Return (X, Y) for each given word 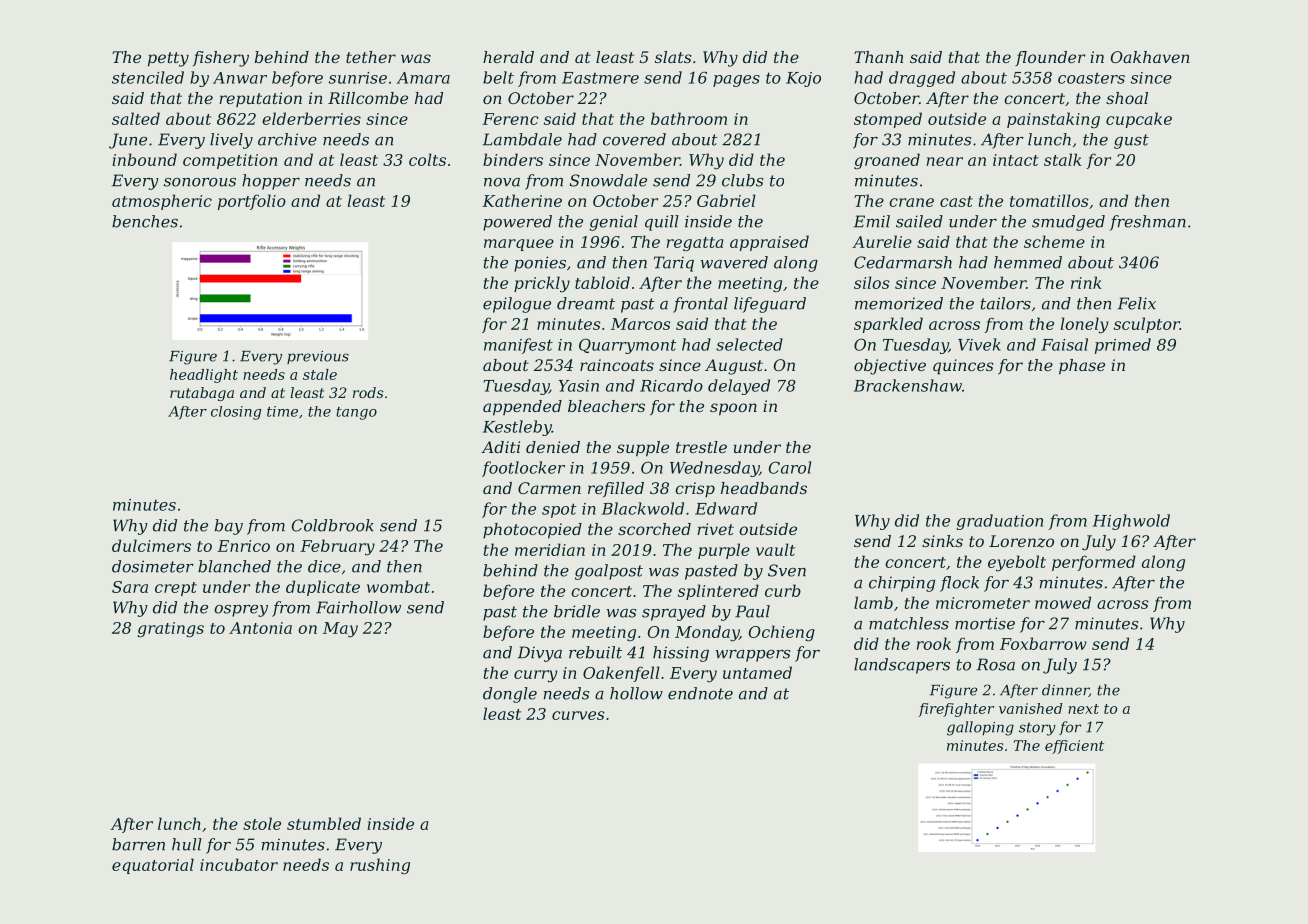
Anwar (240, 78)
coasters (1091, 78)
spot (559, 510)
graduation (999, 522)
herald (508, 57)
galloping (980, 728)
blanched (234, 566)
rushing (380, 866)
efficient (1074, 747)
